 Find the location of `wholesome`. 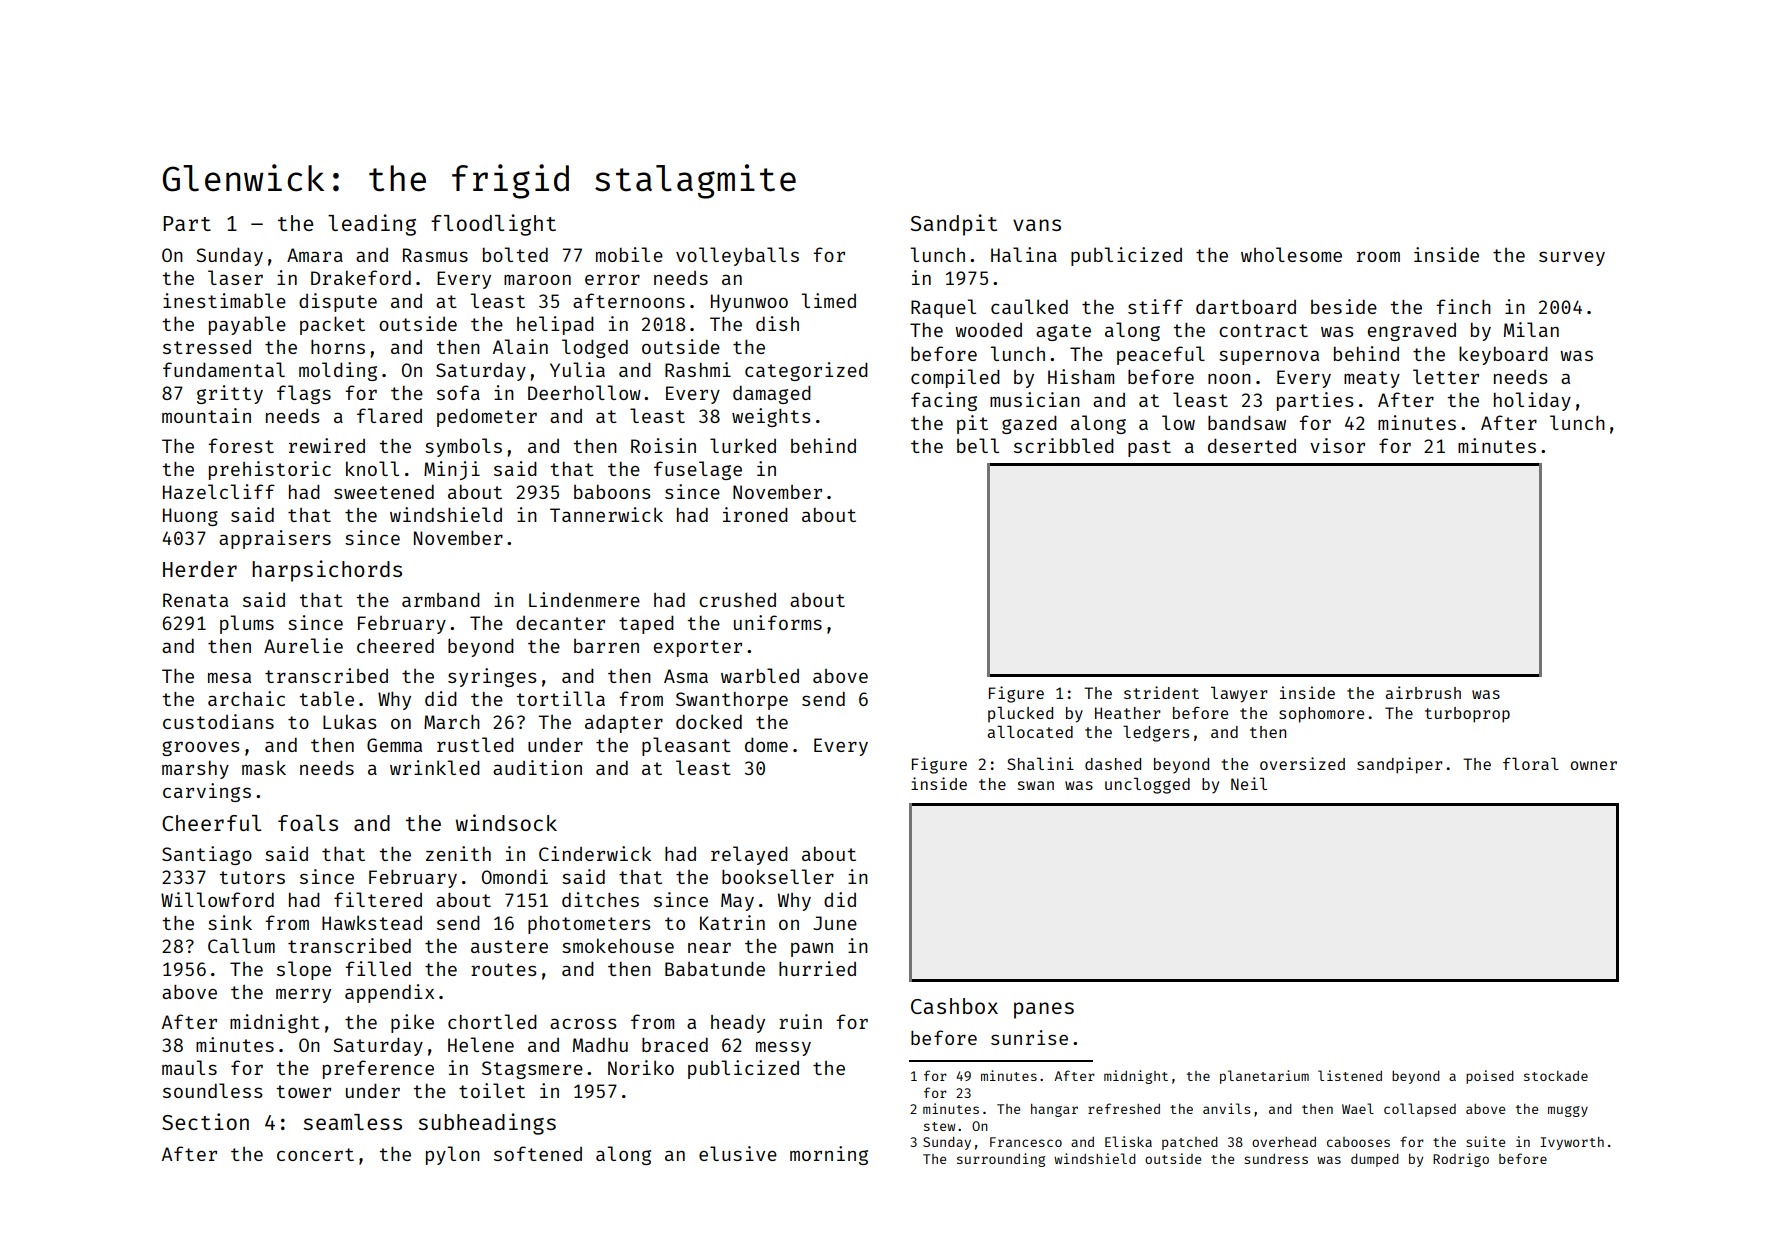

wholesome is located at coordinates (1291, 254).
